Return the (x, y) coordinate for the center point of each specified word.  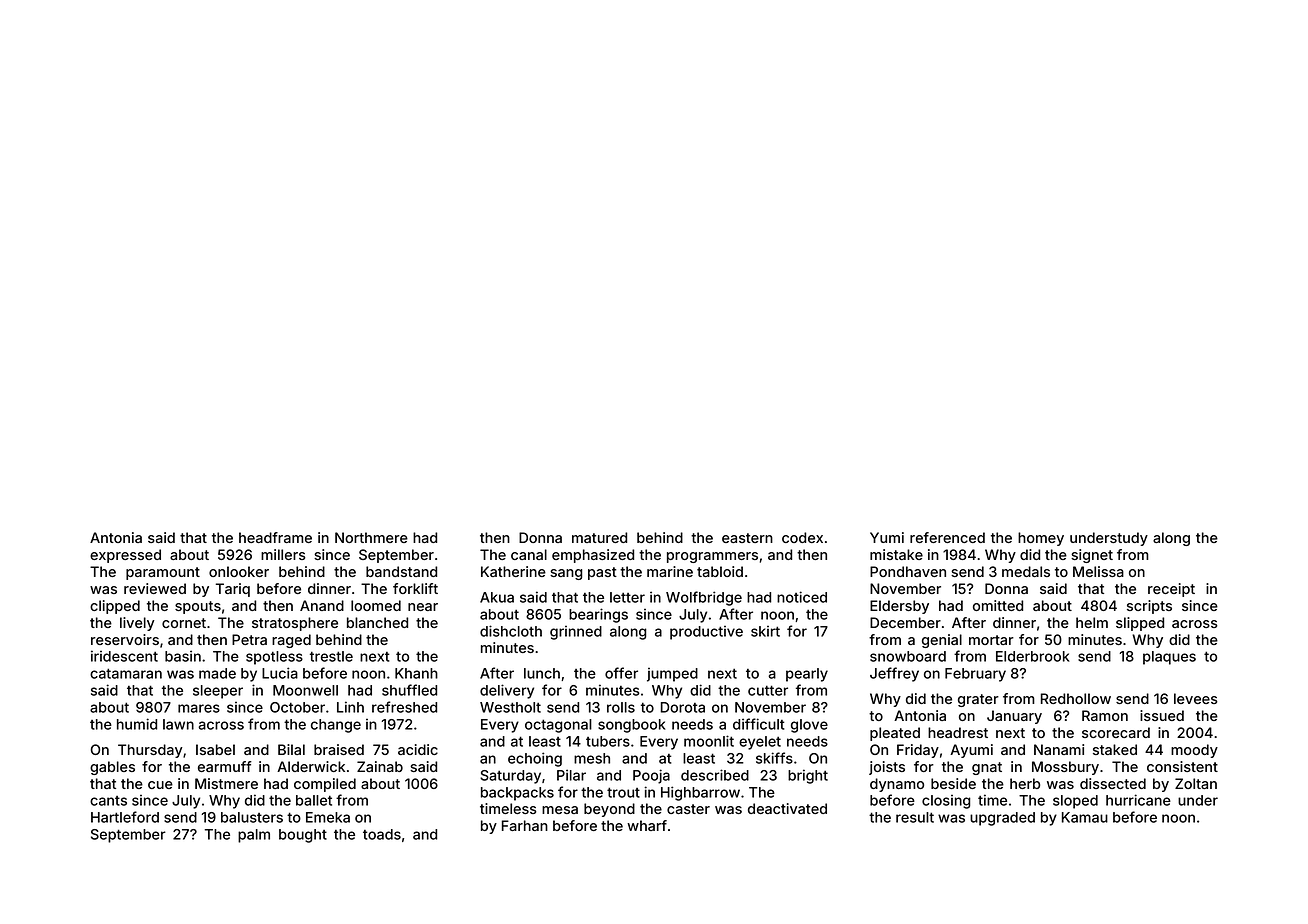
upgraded (1002, 819)
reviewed (155, 588)
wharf (647, 825)
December (905, 622)
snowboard (908, 656)
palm (254, 836)
